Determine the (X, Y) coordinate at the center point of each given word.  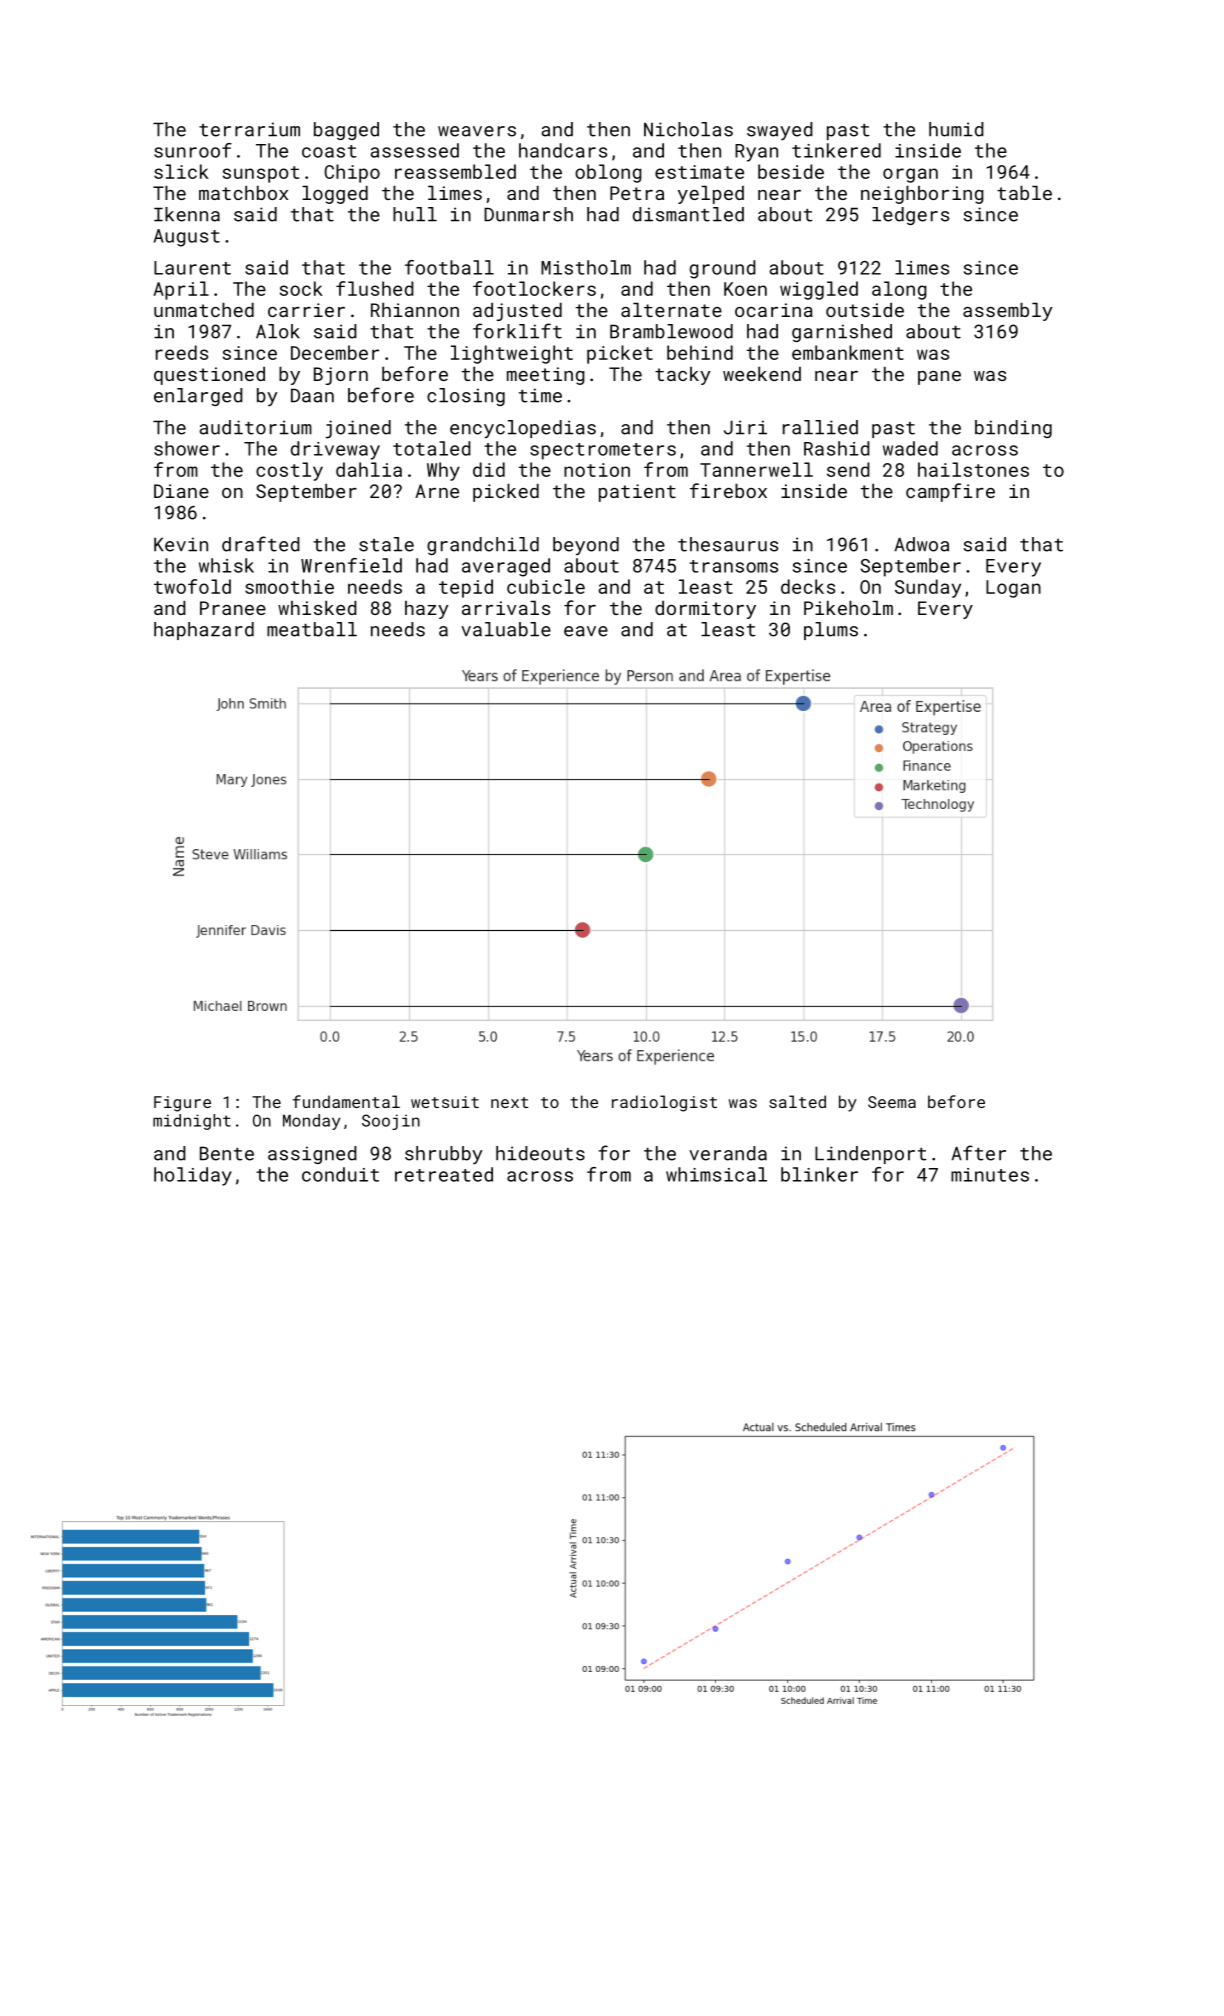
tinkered (836, 150)
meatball (312, 629)
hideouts (540, 1153)
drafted (261, 544)
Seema (892, 1102)
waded (910, 448)
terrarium (249, 129)
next (509, 1102)
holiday (193, 1176)
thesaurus (728, 544)
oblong (608, 173)
